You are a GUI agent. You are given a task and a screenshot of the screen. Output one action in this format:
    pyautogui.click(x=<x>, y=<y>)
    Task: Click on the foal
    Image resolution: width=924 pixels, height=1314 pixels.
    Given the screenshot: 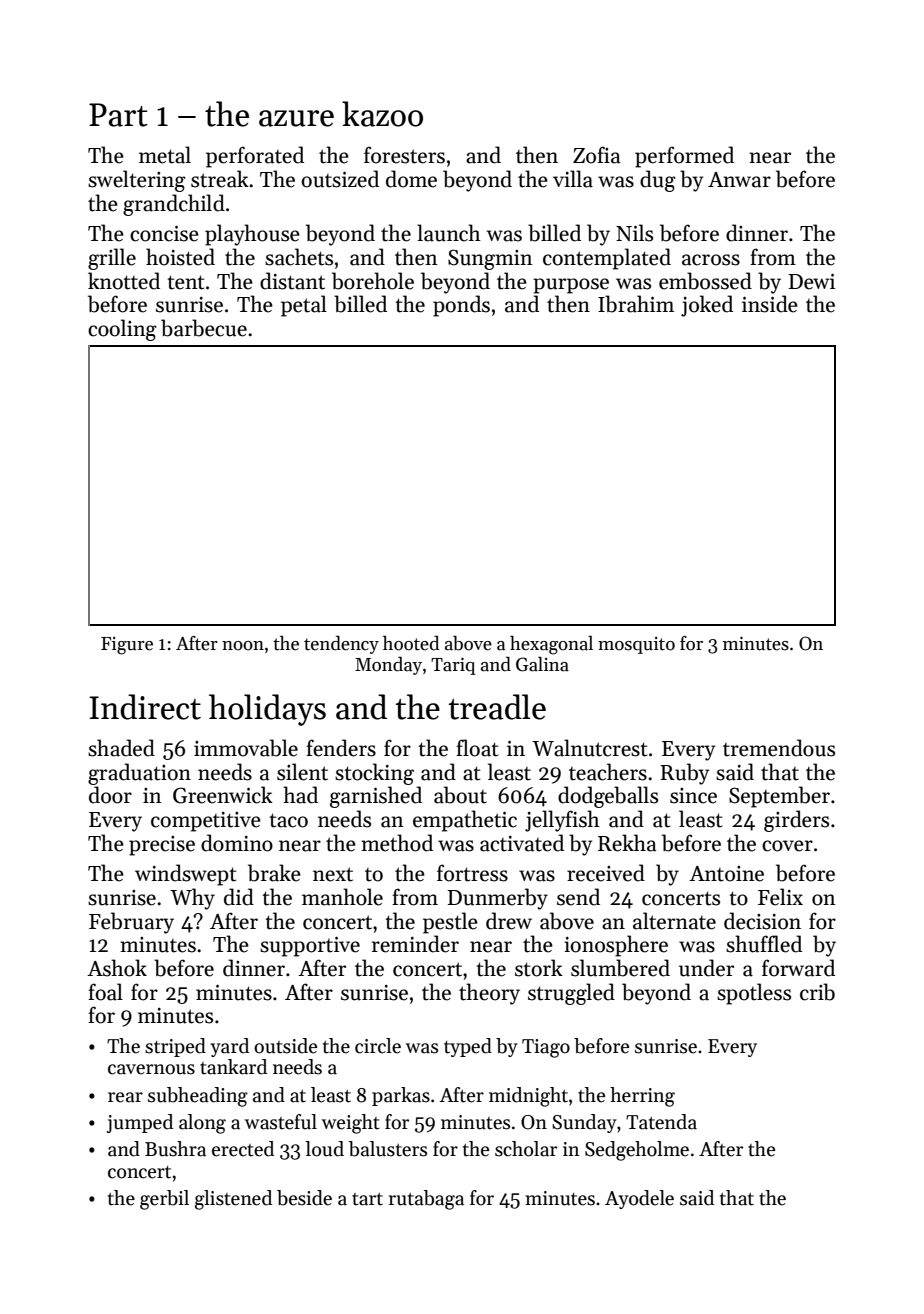 What is the action you would take?
    pyautogui.click(x=105, y=992)
